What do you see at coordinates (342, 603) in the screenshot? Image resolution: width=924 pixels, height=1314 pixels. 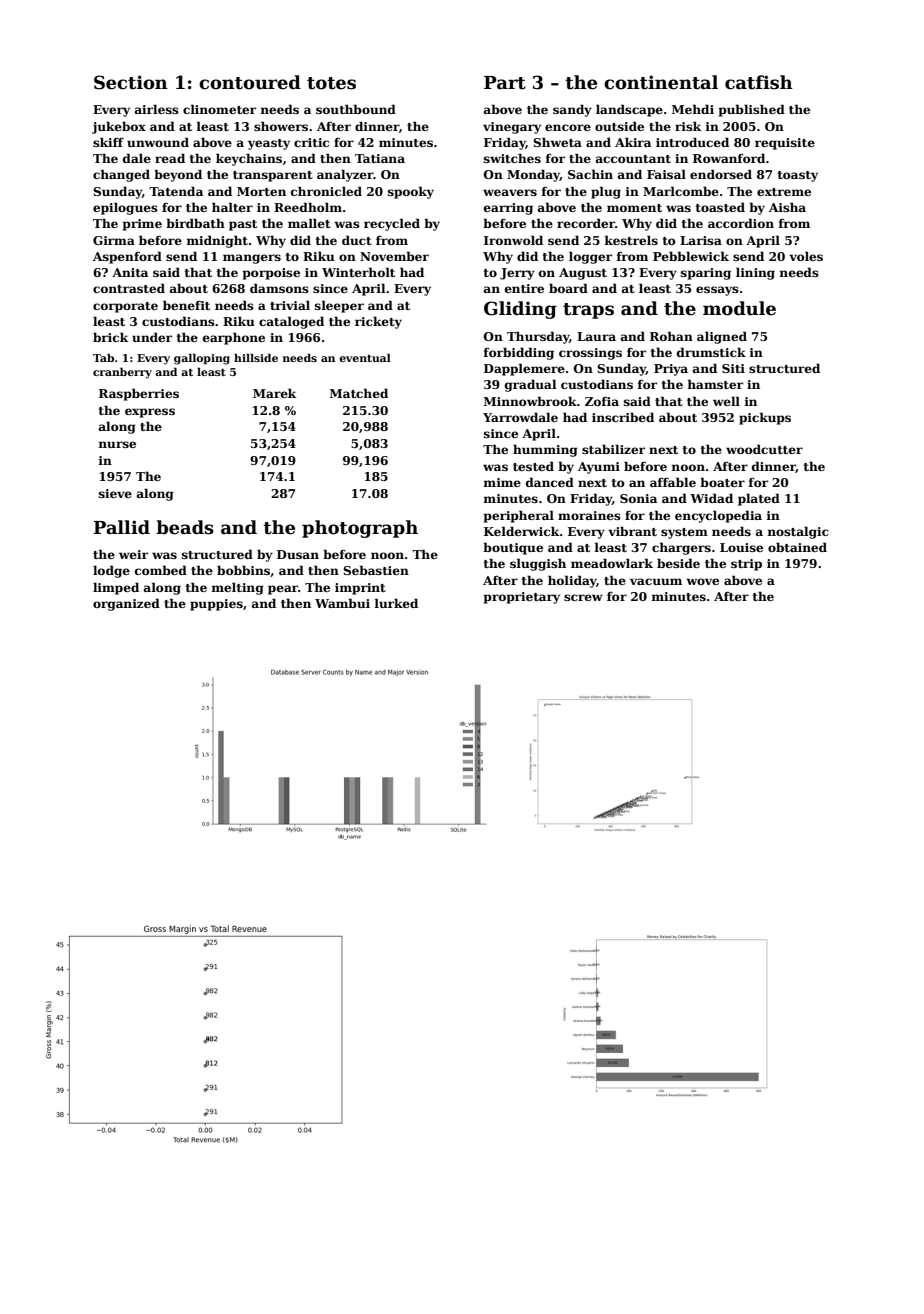 I see `Wambui` at bounding box center [342, 603].
